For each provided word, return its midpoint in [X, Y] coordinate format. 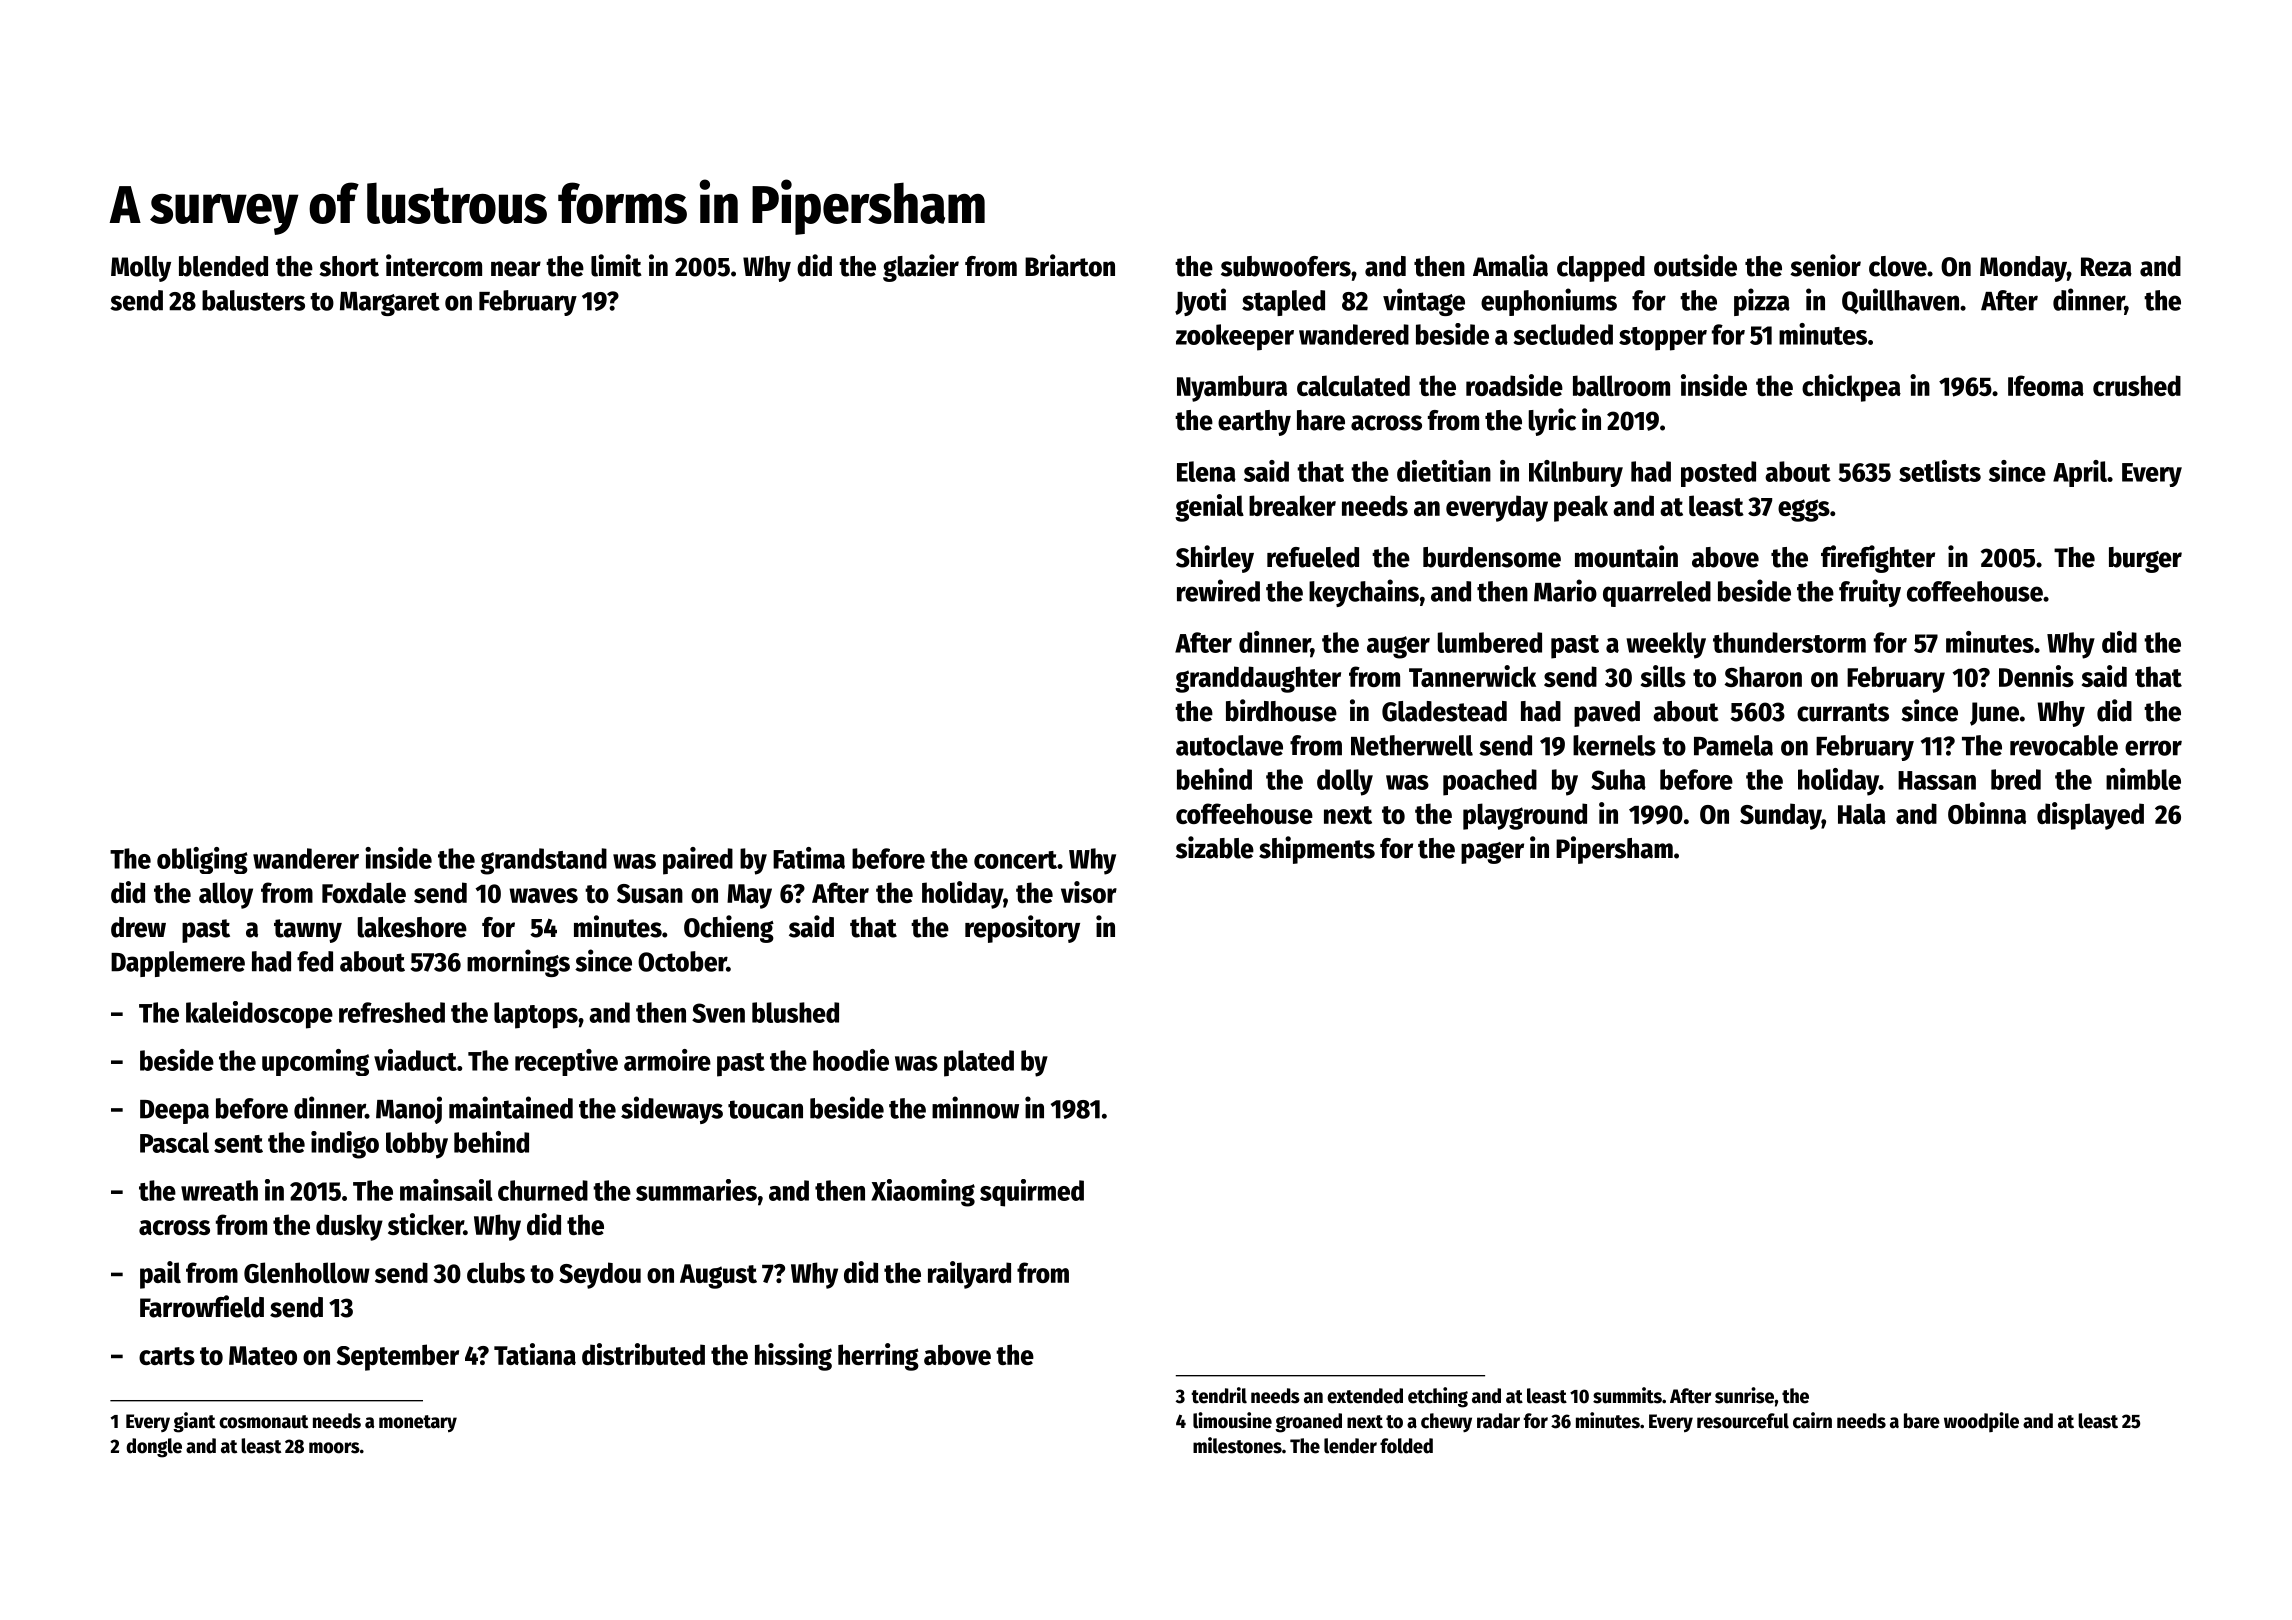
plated [979, 1063]
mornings [518, 963]
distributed [643, 1354]
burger [2145, 560]
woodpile [1981, 1422]
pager [1492, 853]
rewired [1218, 590]
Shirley [1215, 559]
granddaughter [1258, 679]
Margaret [390, 304]
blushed [795, 1012]
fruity [1870, 593]
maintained [511, 1107]
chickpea [1851, 388]
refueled [1313, 557]
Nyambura [1232, 388]
